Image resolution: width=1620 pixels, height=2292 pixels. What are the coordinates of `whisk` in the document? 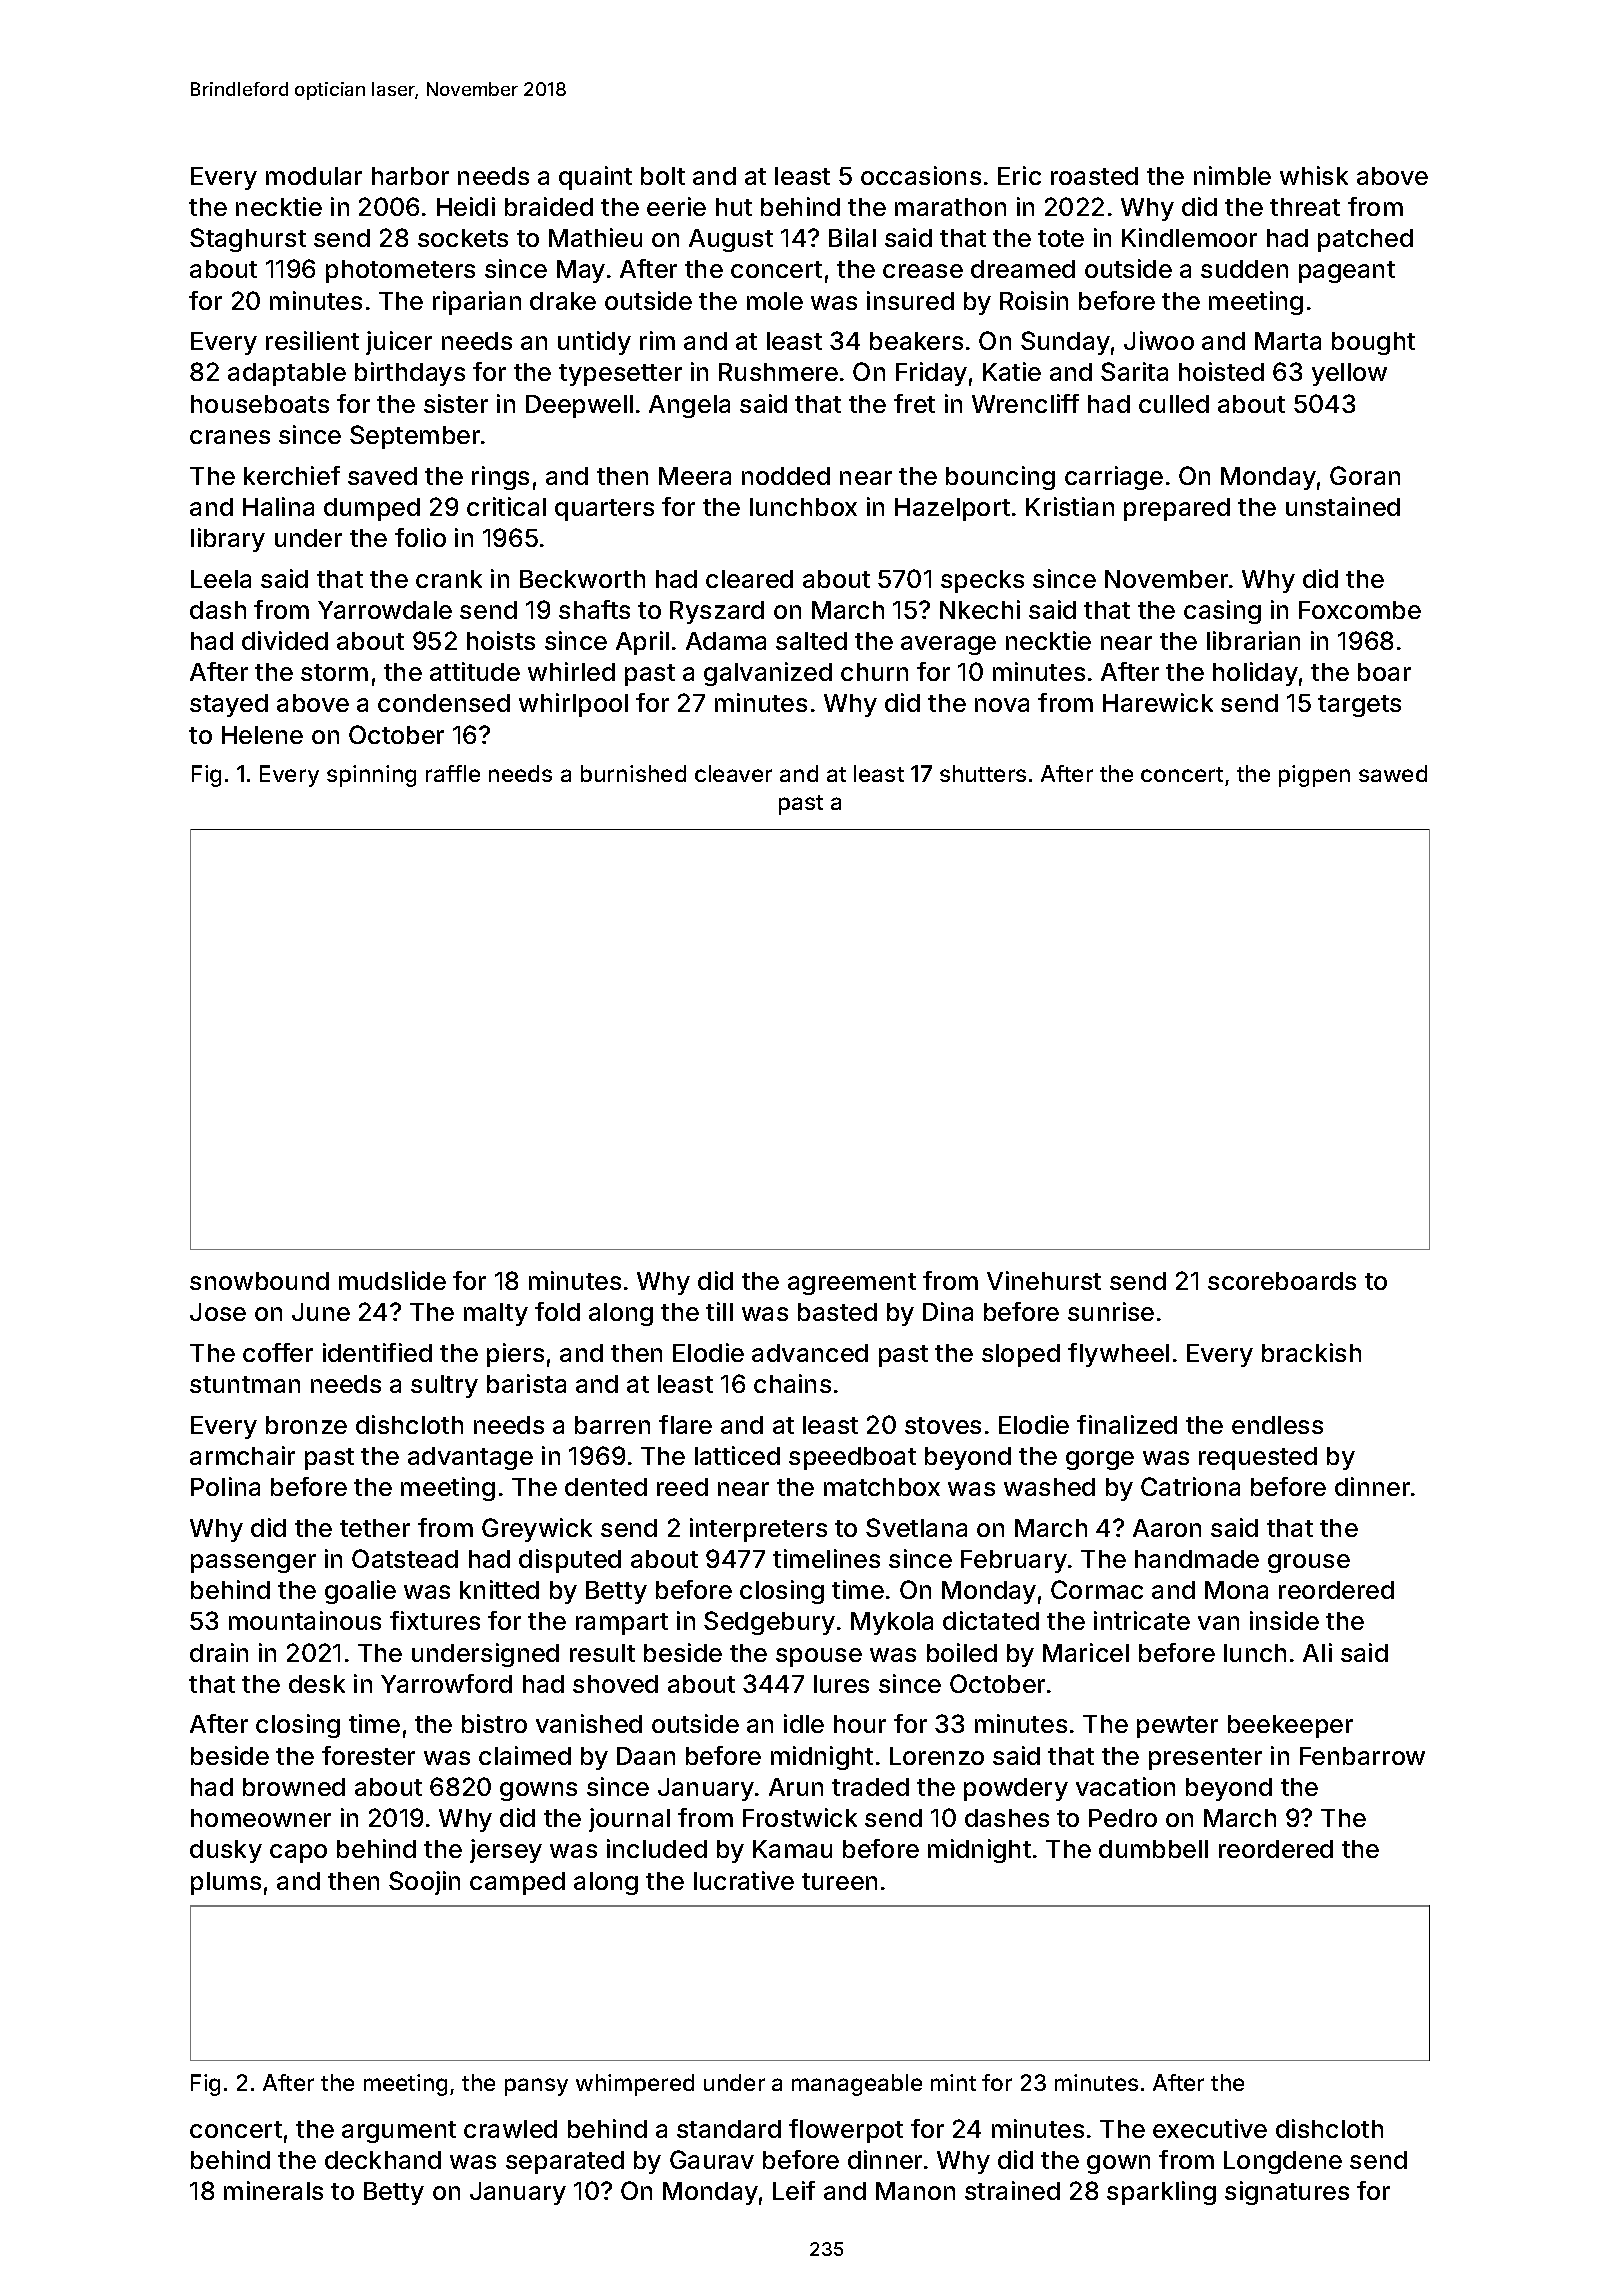 It's located at (1314, 175).
